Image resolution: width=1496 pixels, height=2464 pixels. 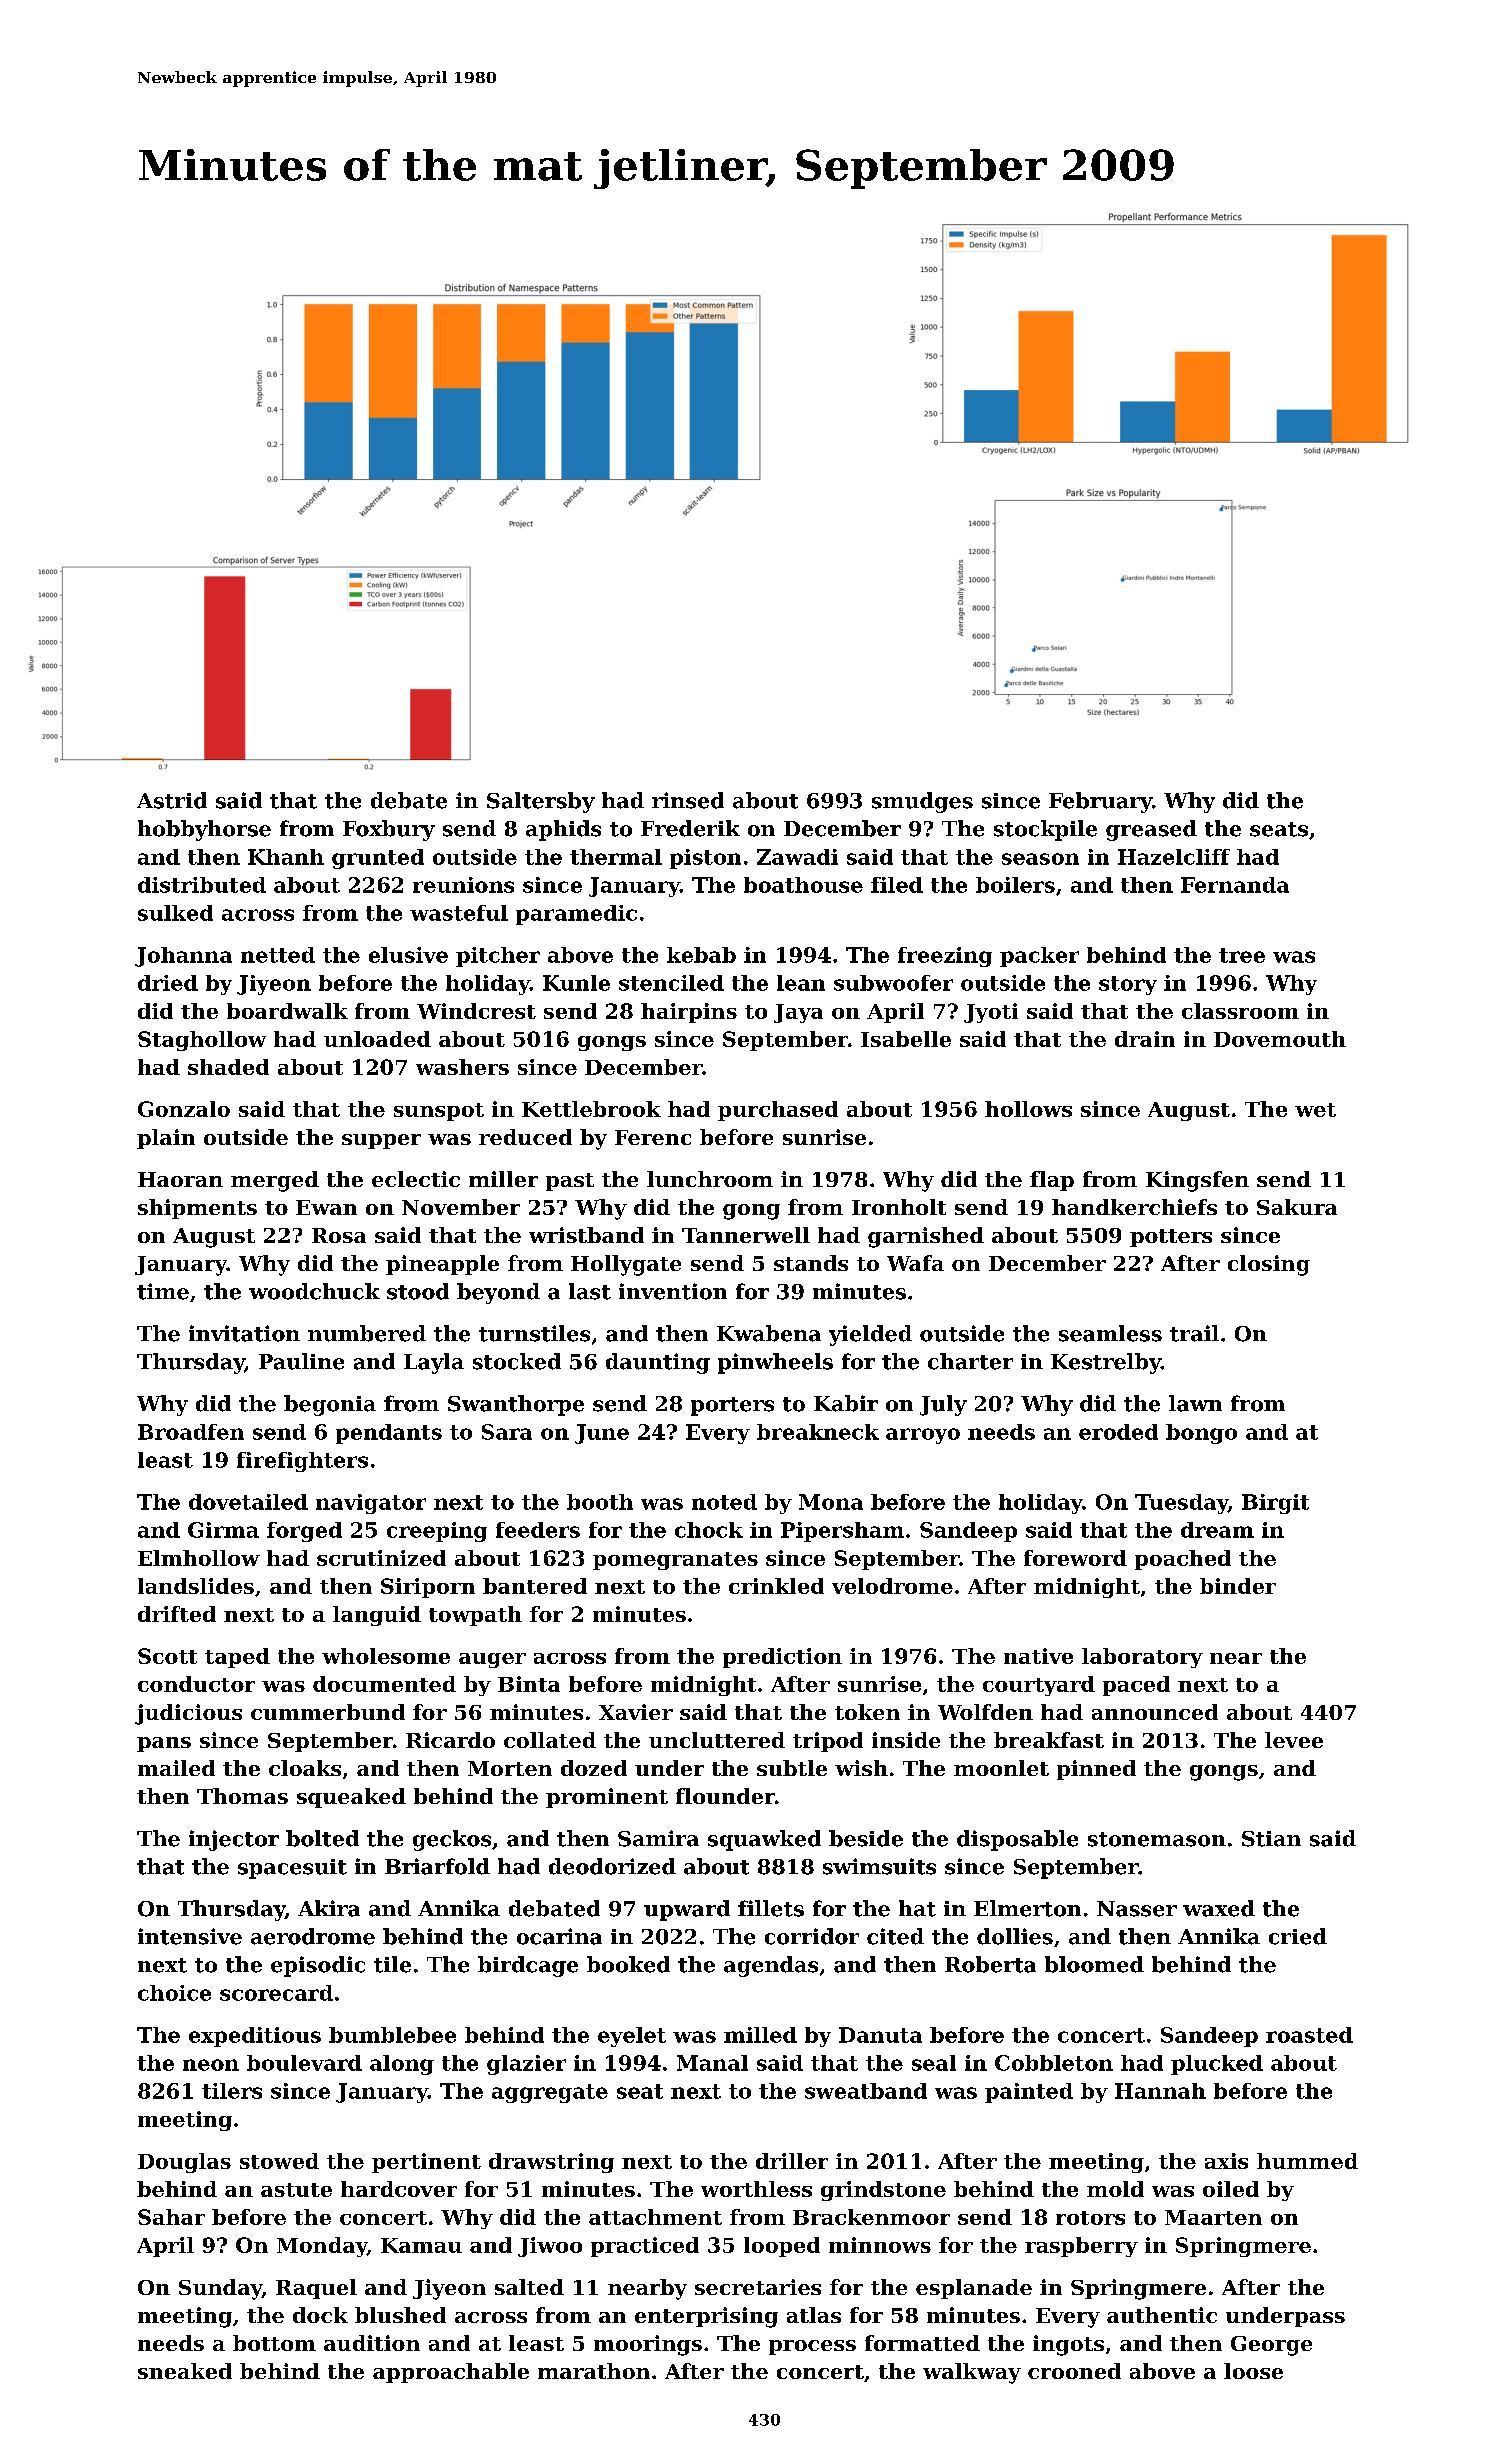 What do you see at coordinates (812, 1936) in the screenshot?
I see `corridor` at bounding box center [812, 1936].
